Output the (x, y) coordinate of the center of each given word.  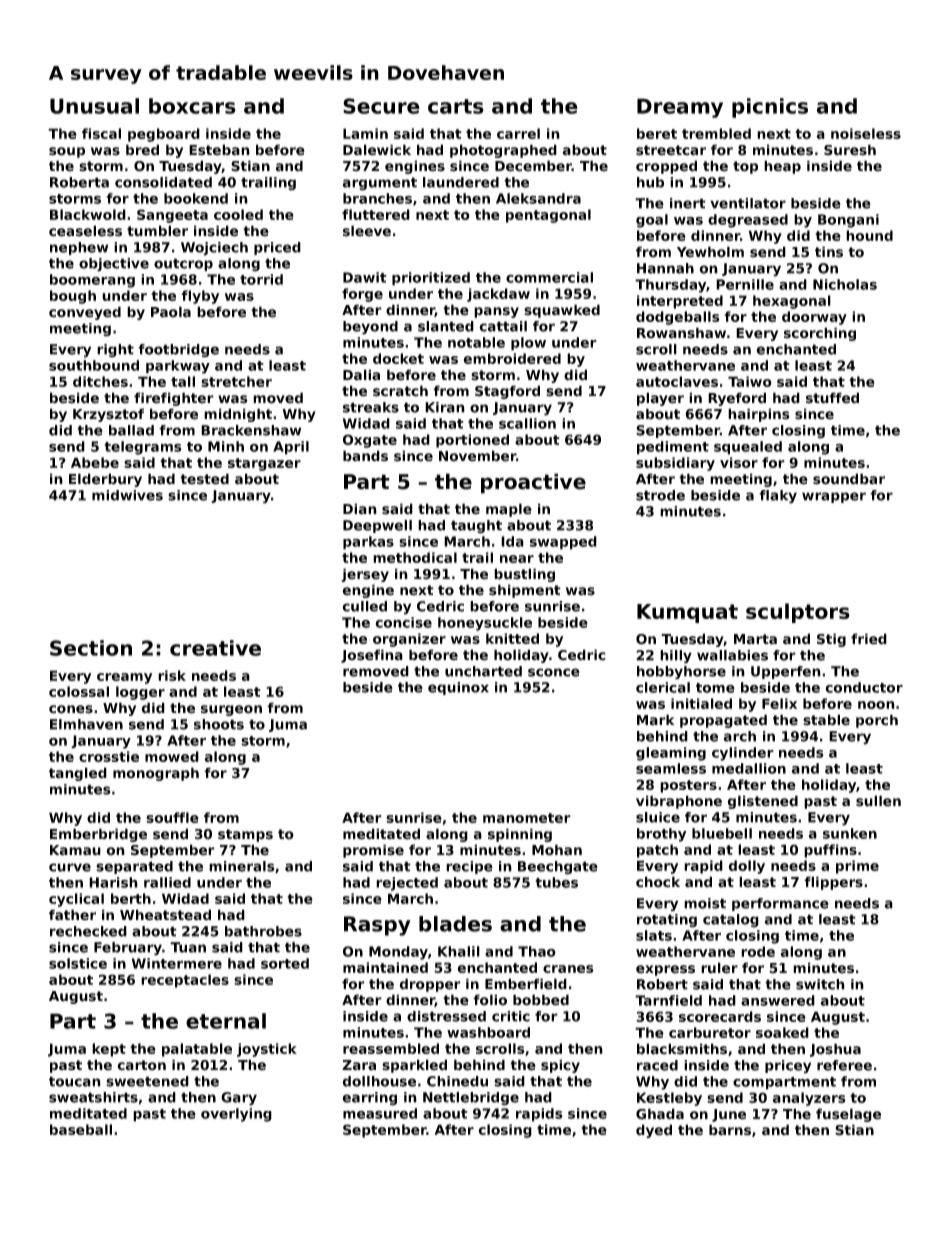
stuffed (832, 398)
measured (380, 1113)
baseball (81, 1129)
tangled (78, 774)
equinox (458, 688)
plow (528, 344)
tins (829, 252)
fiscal (101, 133)
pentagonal (548, 216)
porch (877, 721)
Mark (655, 720)
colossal (79, 691)
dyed (654, 1131)
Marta (755, 639)
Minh (226, 446)
